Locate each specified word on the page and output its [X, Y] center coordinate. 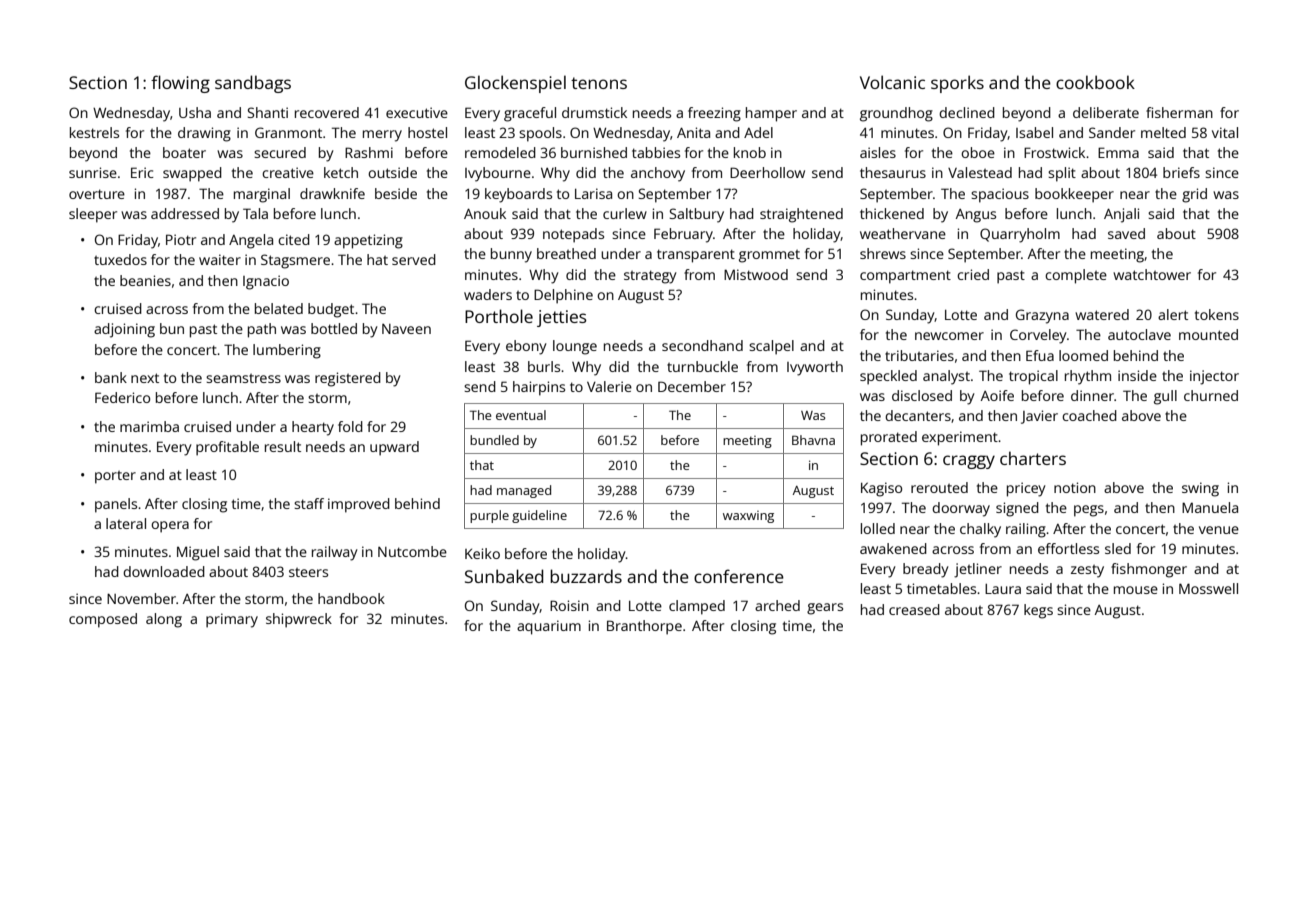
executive [417, 112]
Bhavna [813, 440]
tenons [599, 83]
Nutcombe [412, 551]
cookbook [1095, 82]
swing [1200, 489]
